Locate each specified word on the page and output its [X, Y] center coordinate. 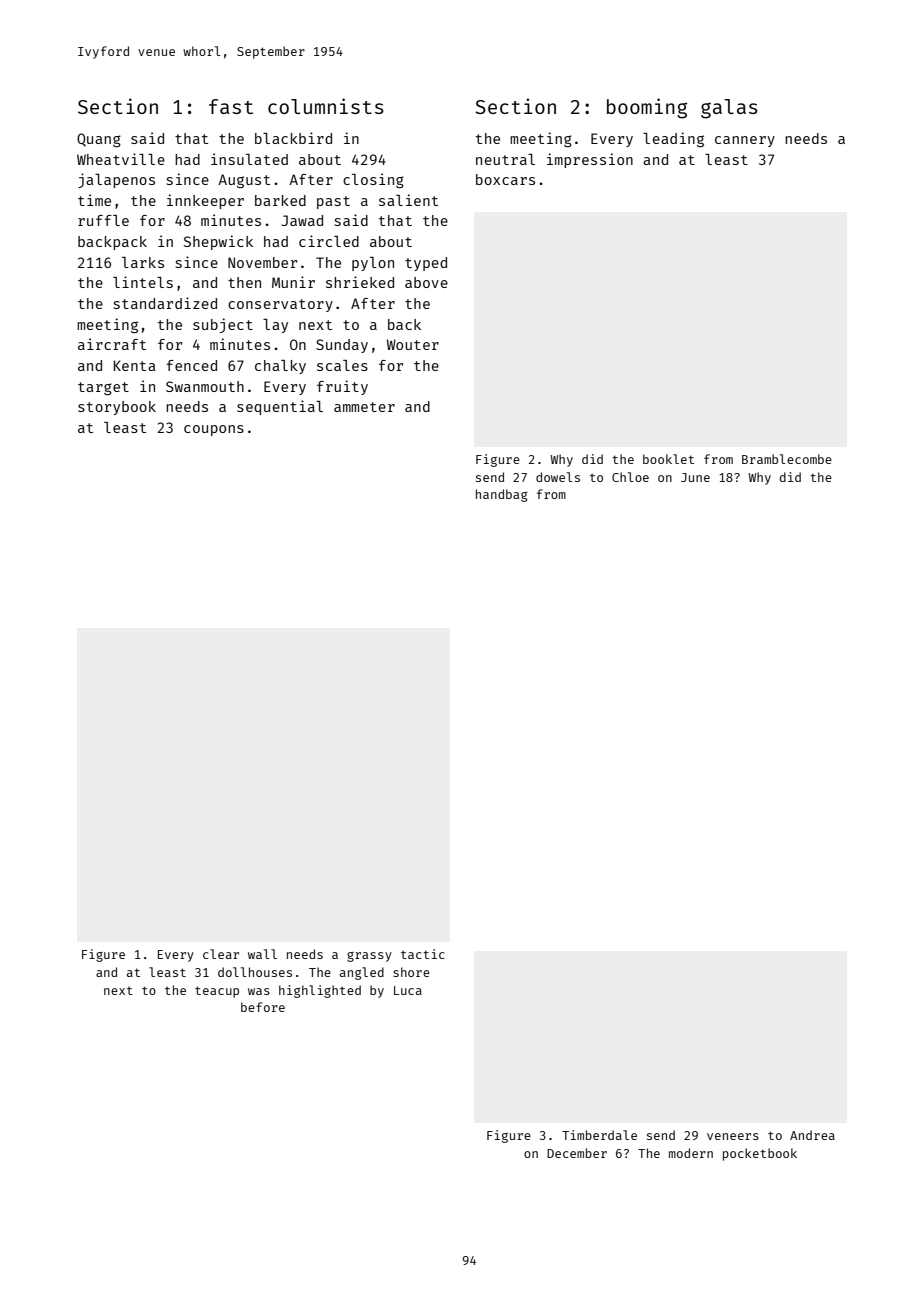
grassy [369, 957]
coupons [214, 430]
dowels [558, 477]
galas [729, 109]
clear [221, 954]
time [94, 200]
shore [411, 972]
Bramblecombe [787, 459]
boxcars [505, 179]
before [263, 1007]
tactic [423, 954]
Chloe [630, 477]
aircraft [112, 344]
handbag [501, 495]
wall [262, 954]
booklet [668, 459]
